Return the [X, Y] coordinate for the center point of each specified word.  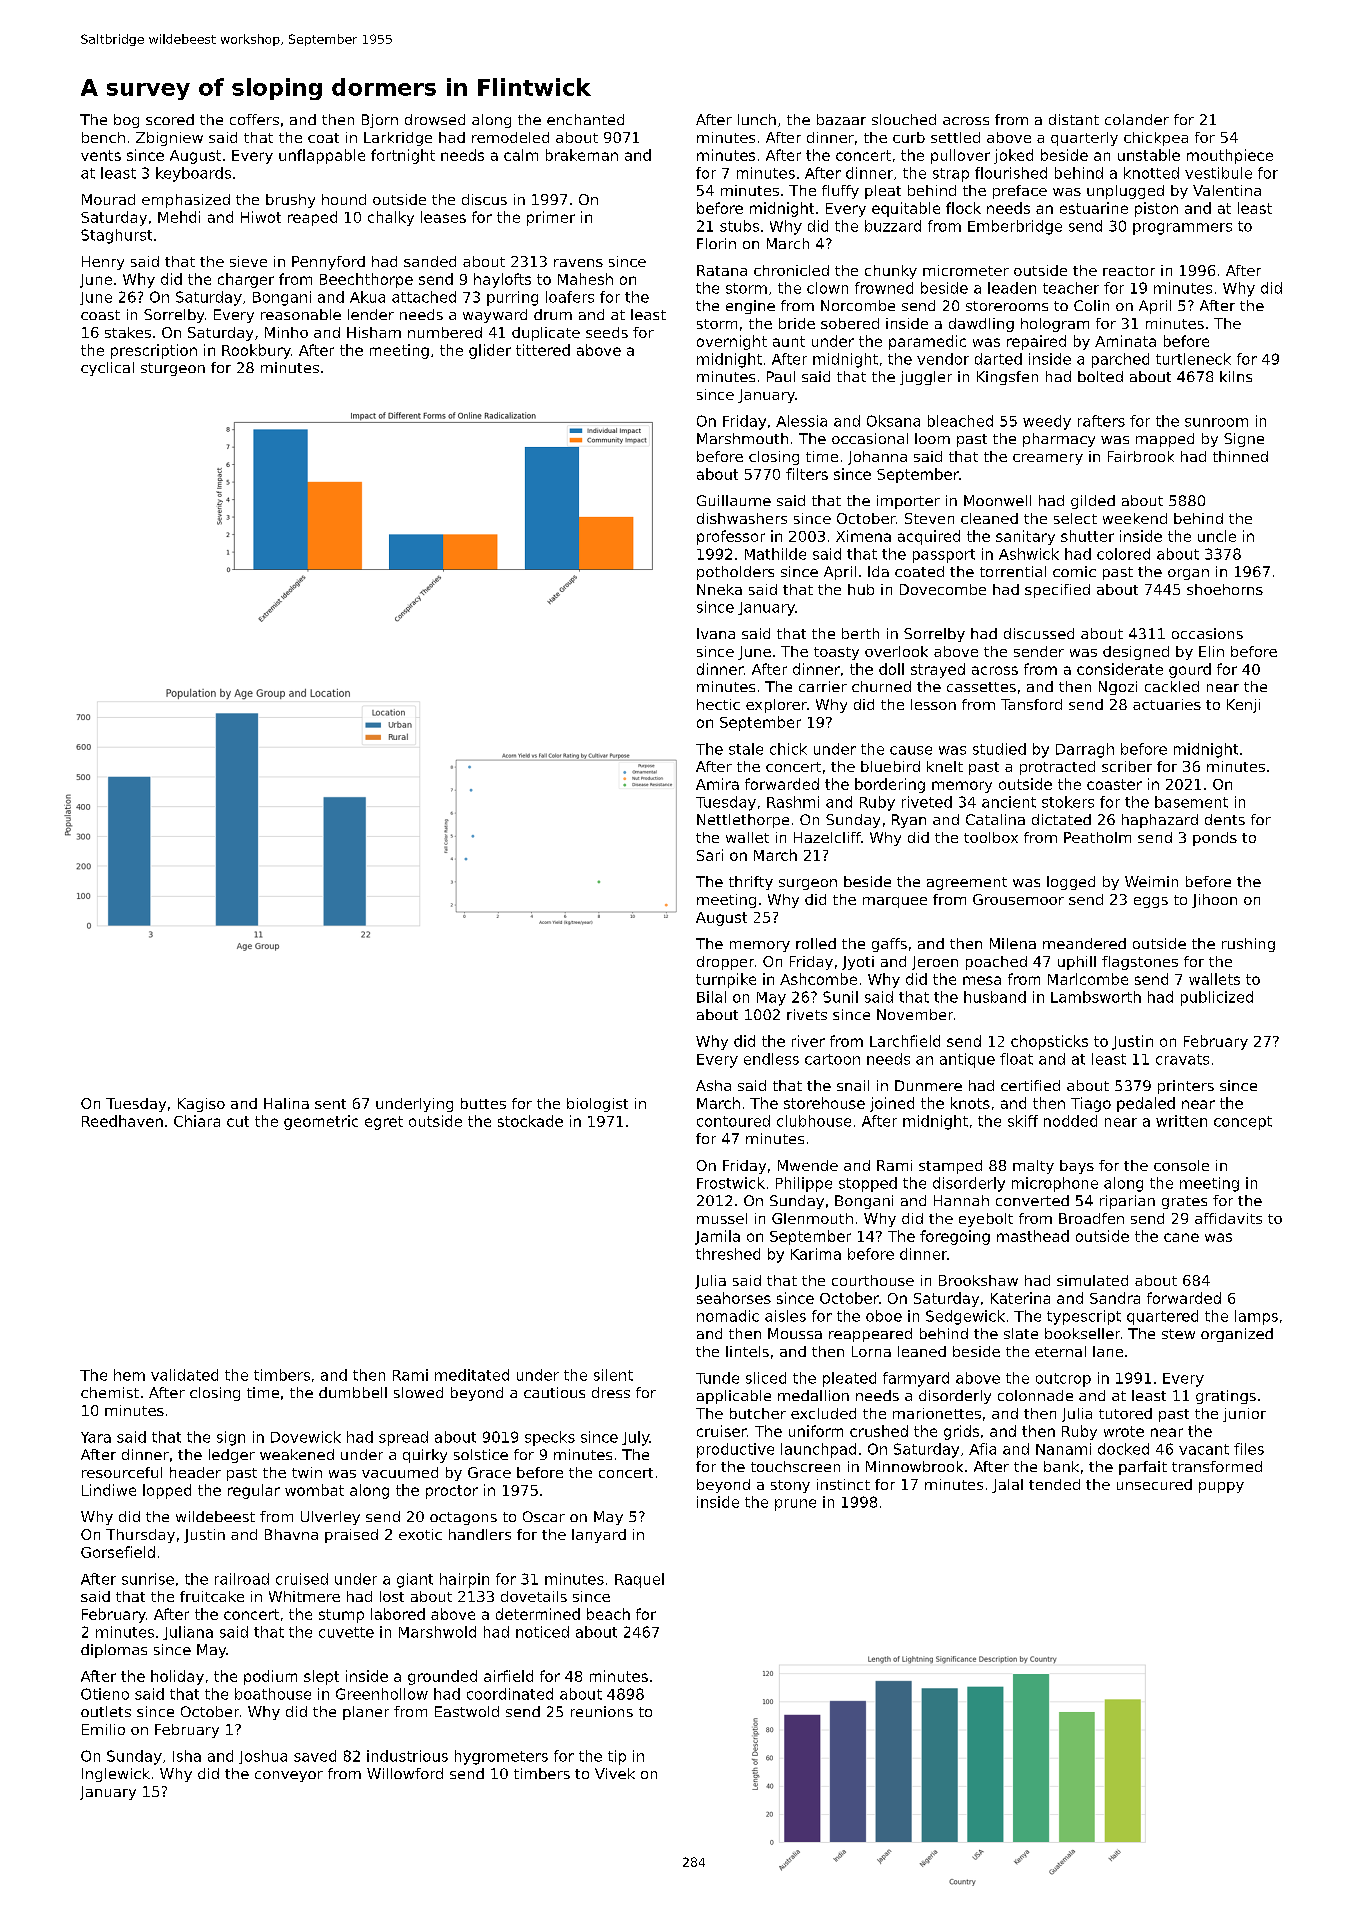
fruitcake [212, 1596]
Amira [717, 784]
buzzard [893, 226]
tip [617, 1757]
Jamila [717, 1237]
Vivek [615, 1773]
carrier [823, 686]
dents [1225, 819]
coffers [254, 119]
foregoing [955, 1237]
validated [184, 1375]
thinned [1240, 456]
